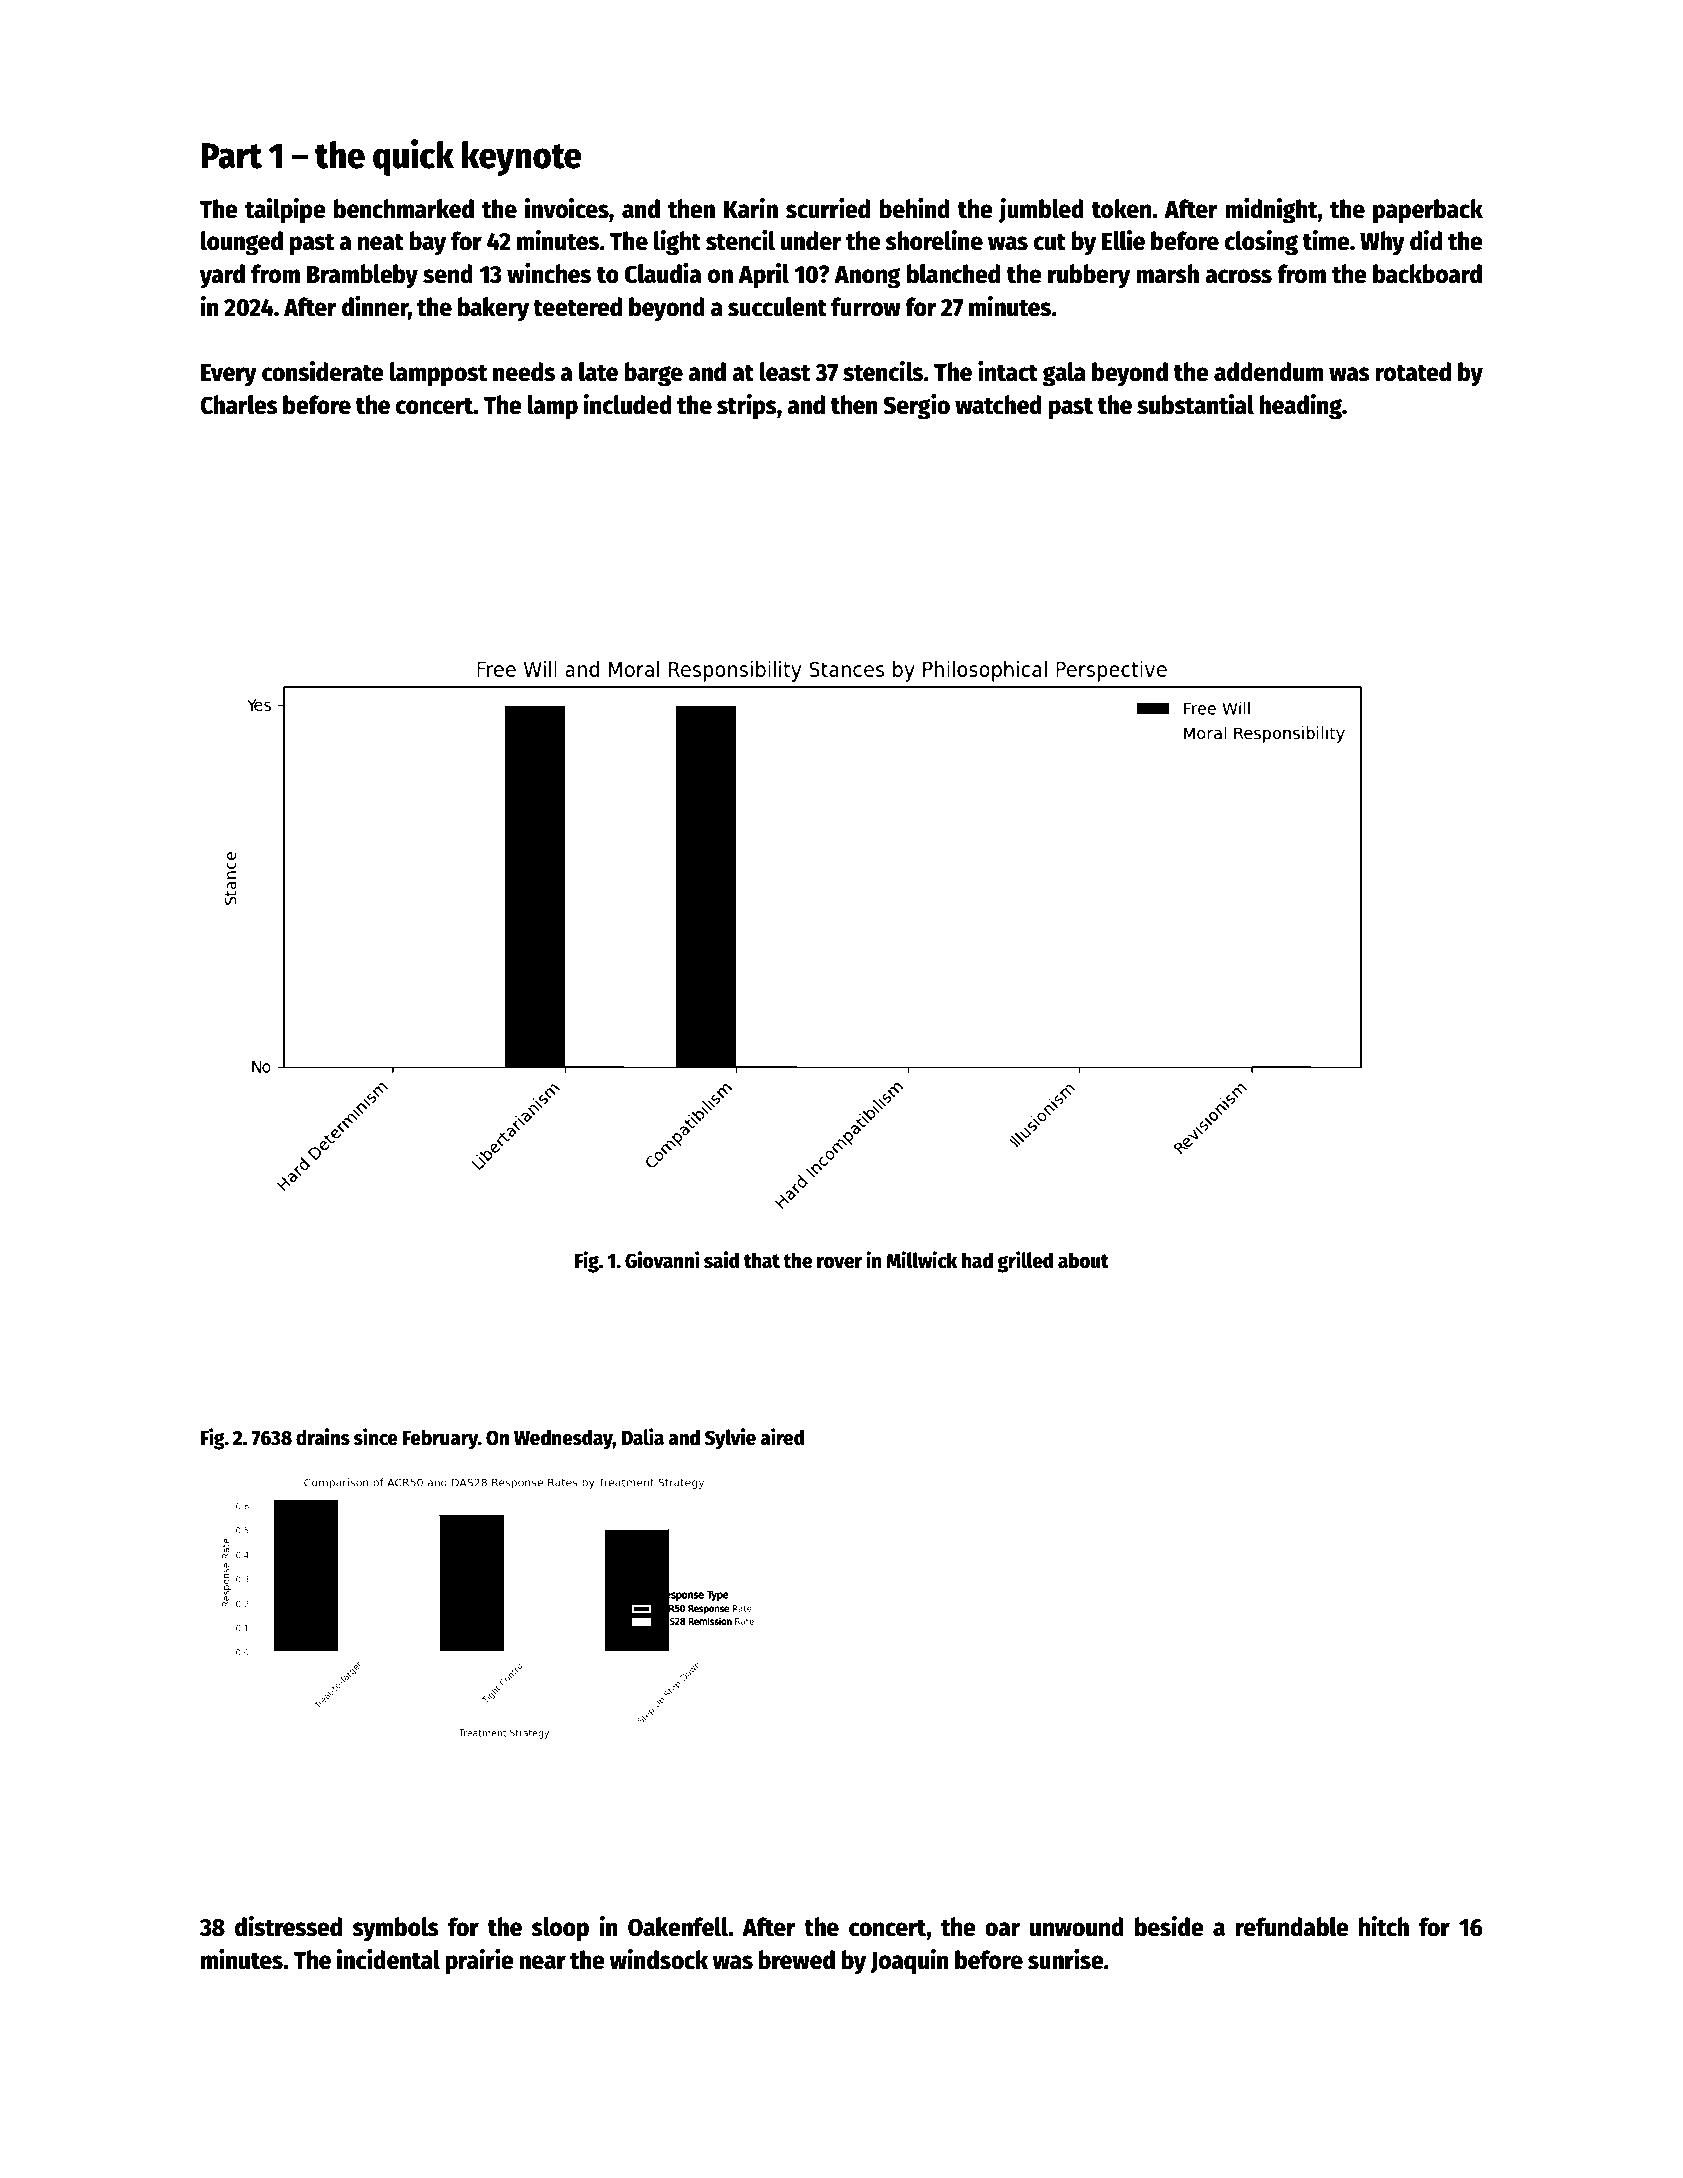  What do you see at coordinates (1008, 371) in the document?
I see `intact` at bounding box center [1008, 371].
